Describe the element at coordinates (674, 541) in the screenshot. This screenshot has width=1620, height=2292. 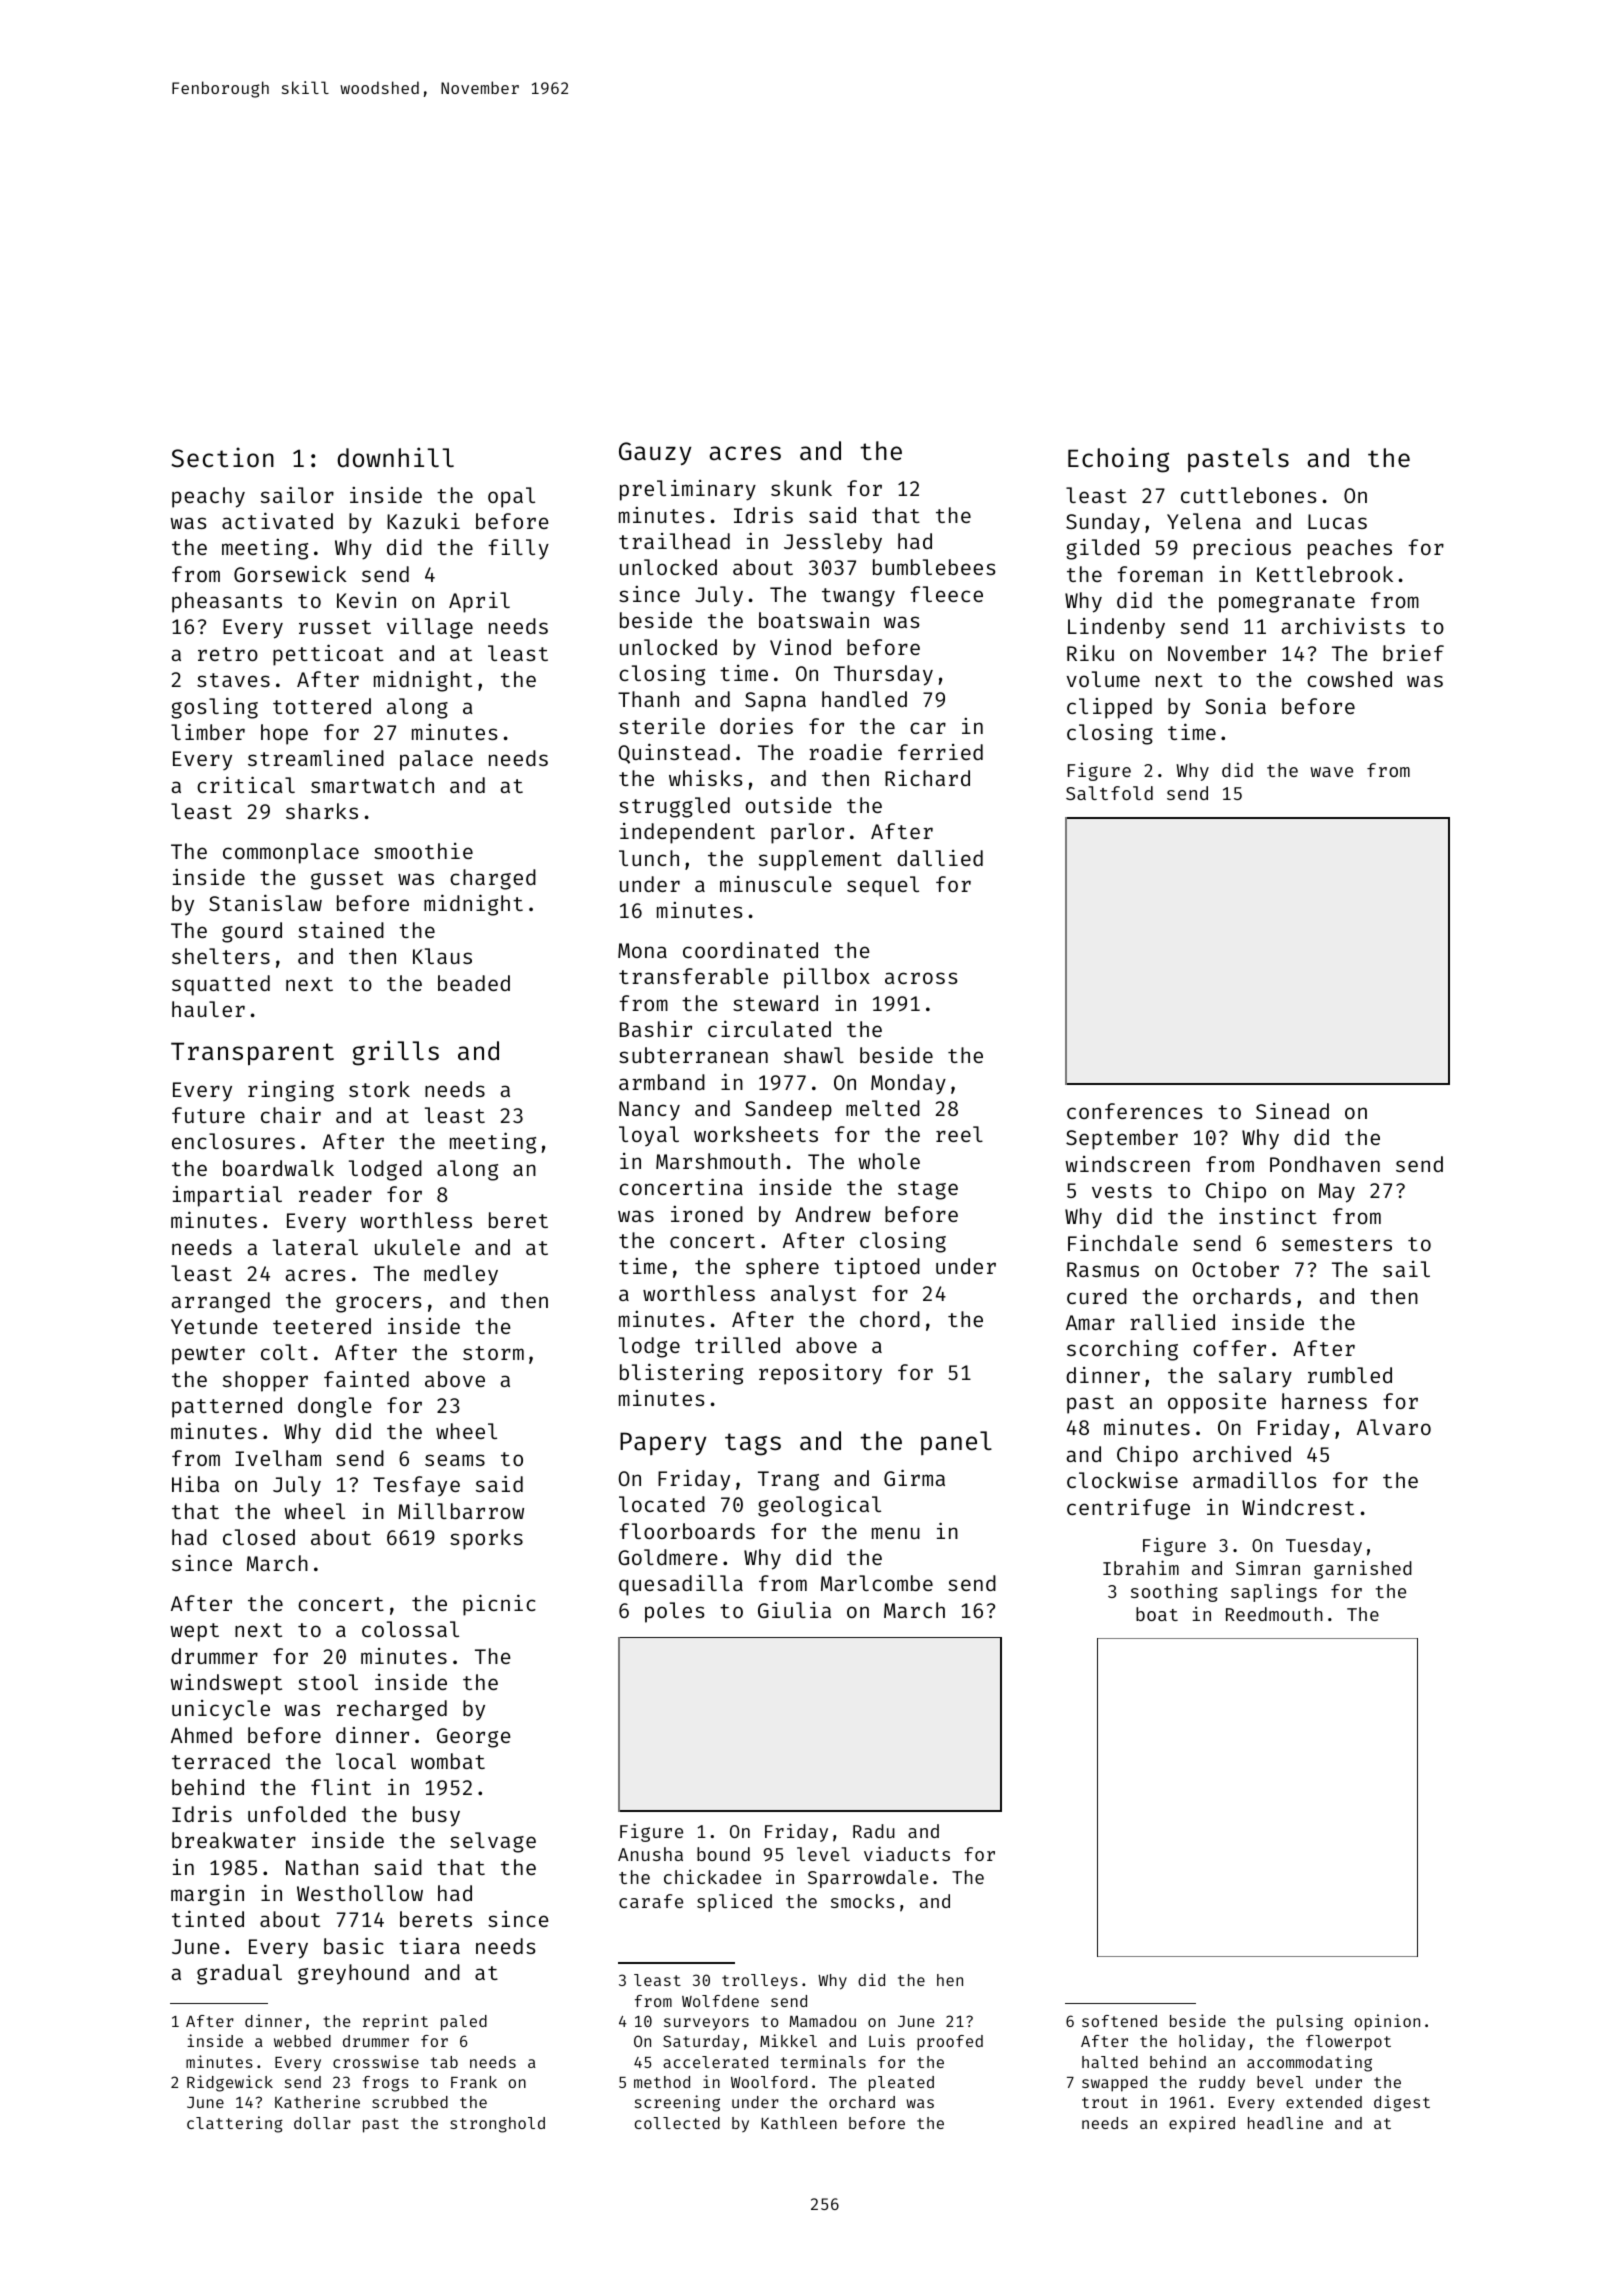
I see `trailhead` at that location.
